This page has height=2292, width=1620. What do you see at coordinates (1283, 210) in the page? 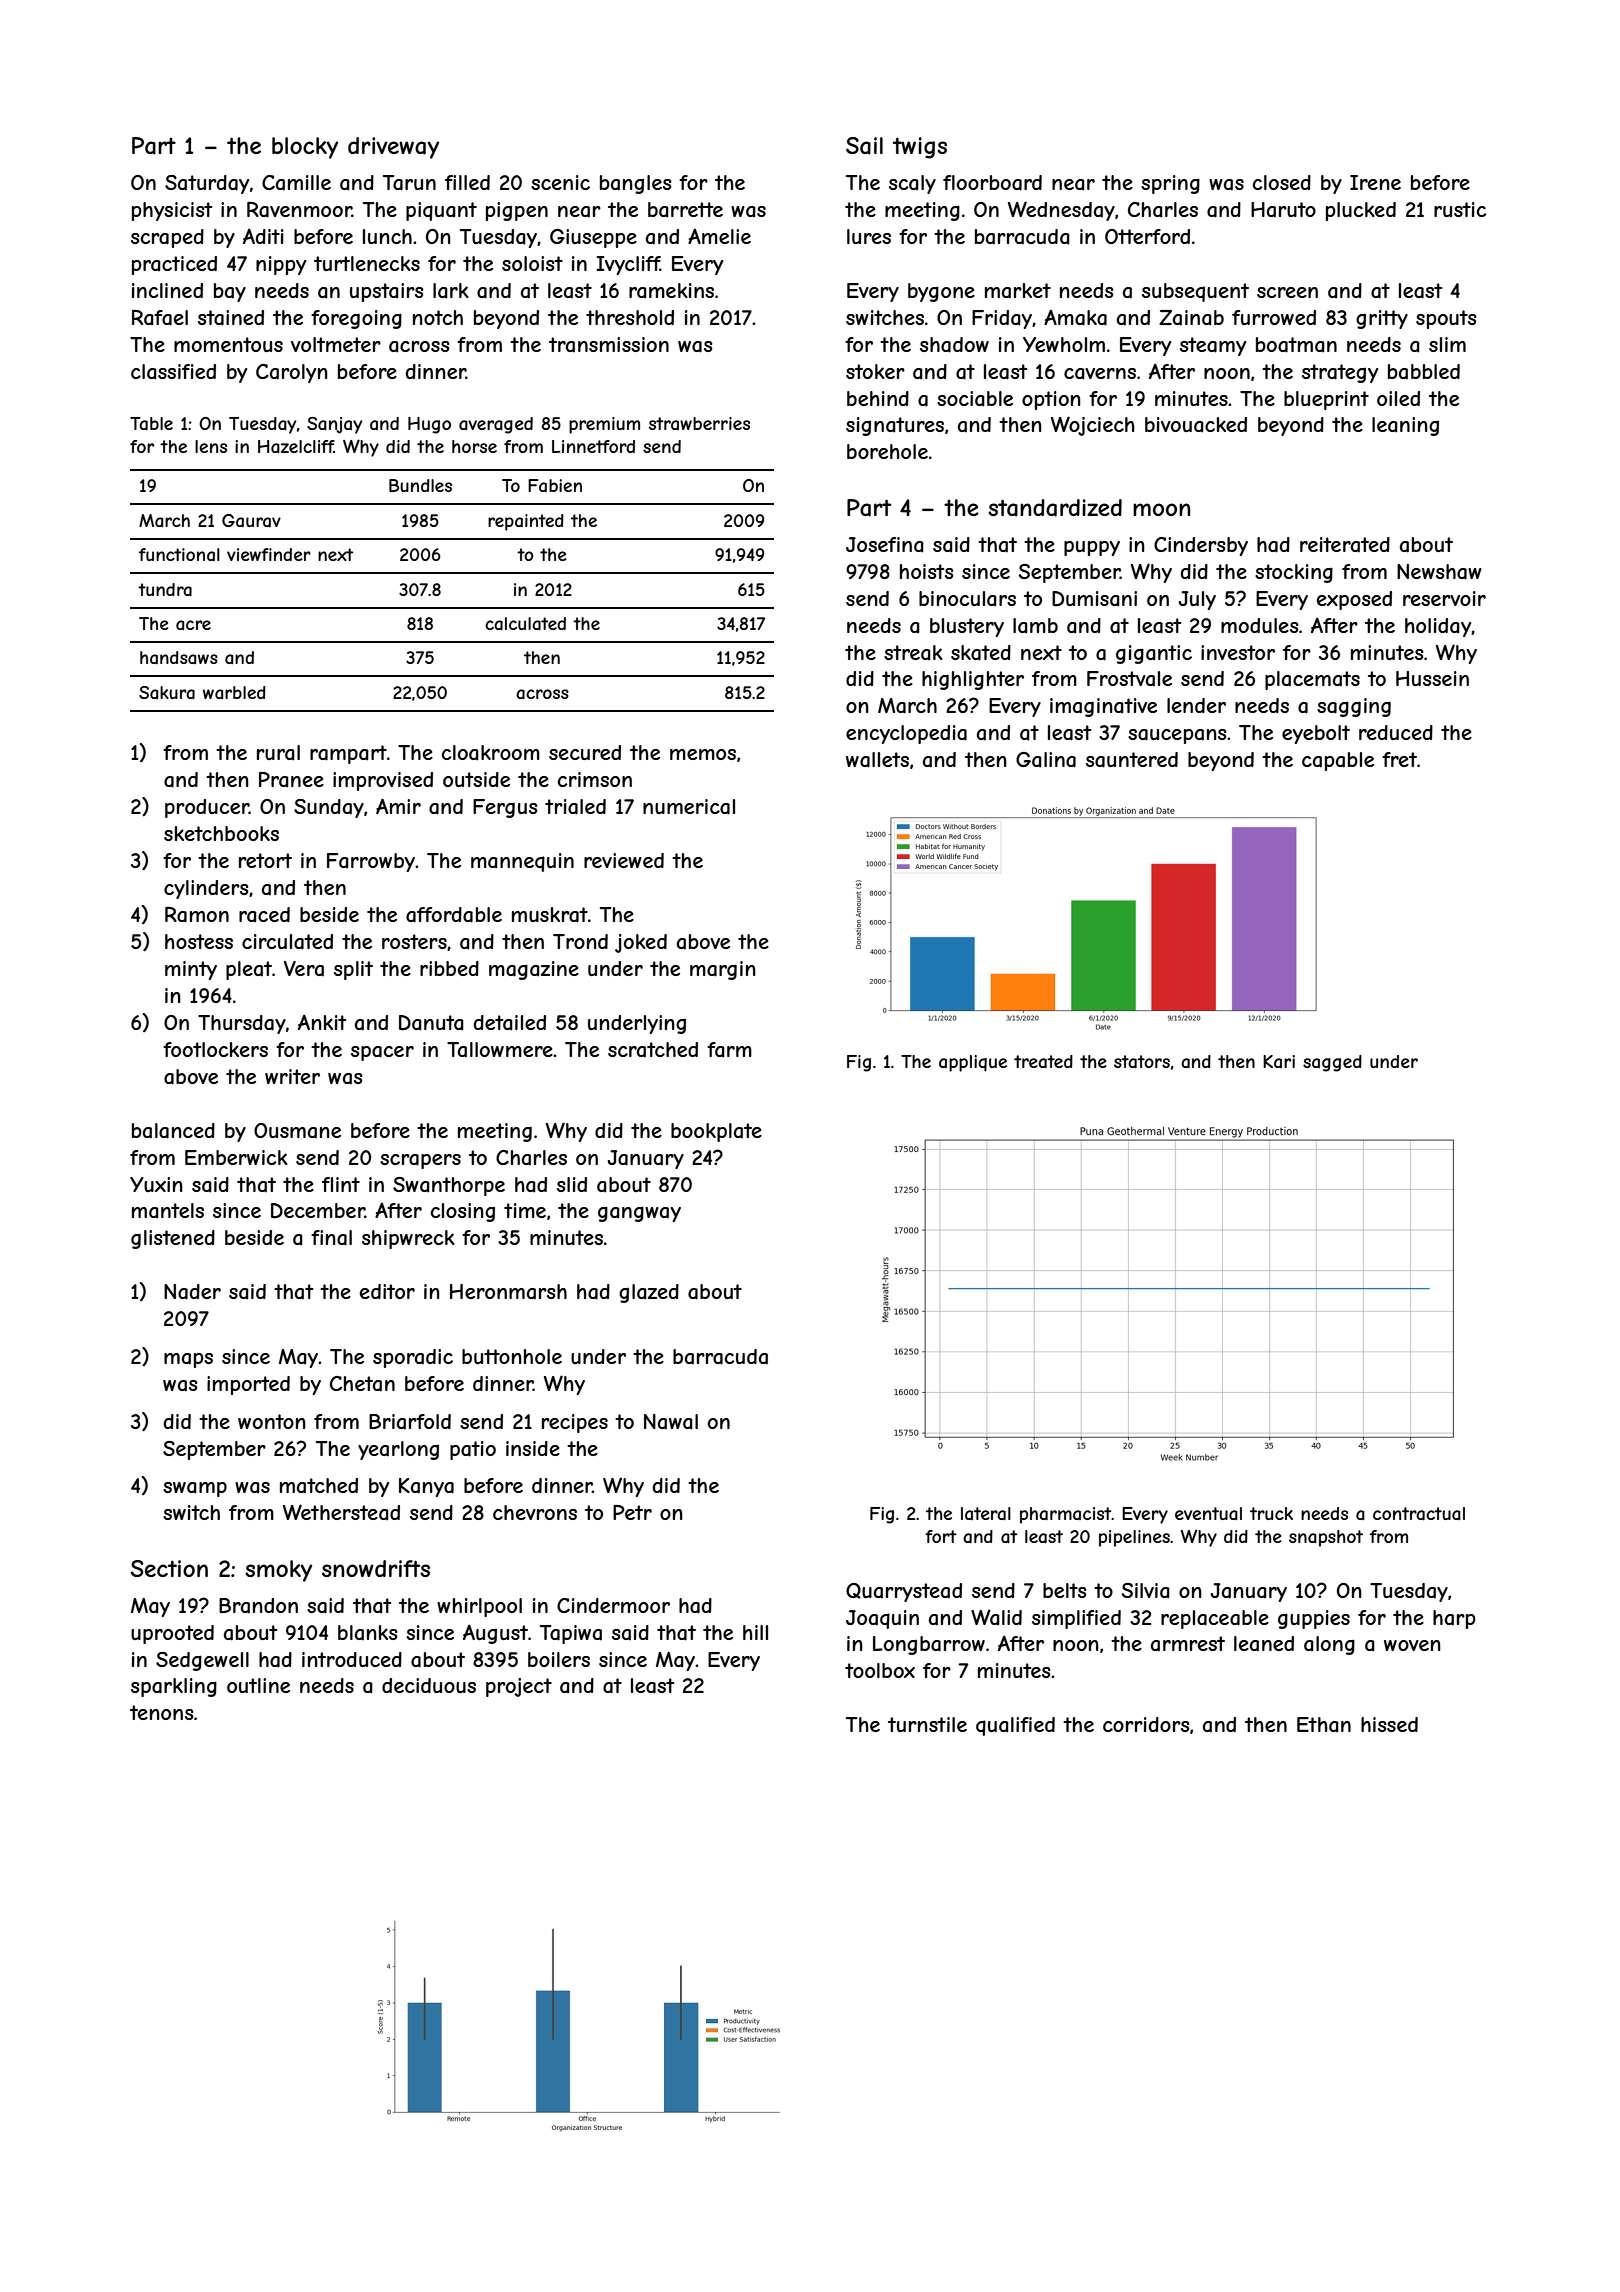
I see `Haruto` at bounding box center [1283, 210].
